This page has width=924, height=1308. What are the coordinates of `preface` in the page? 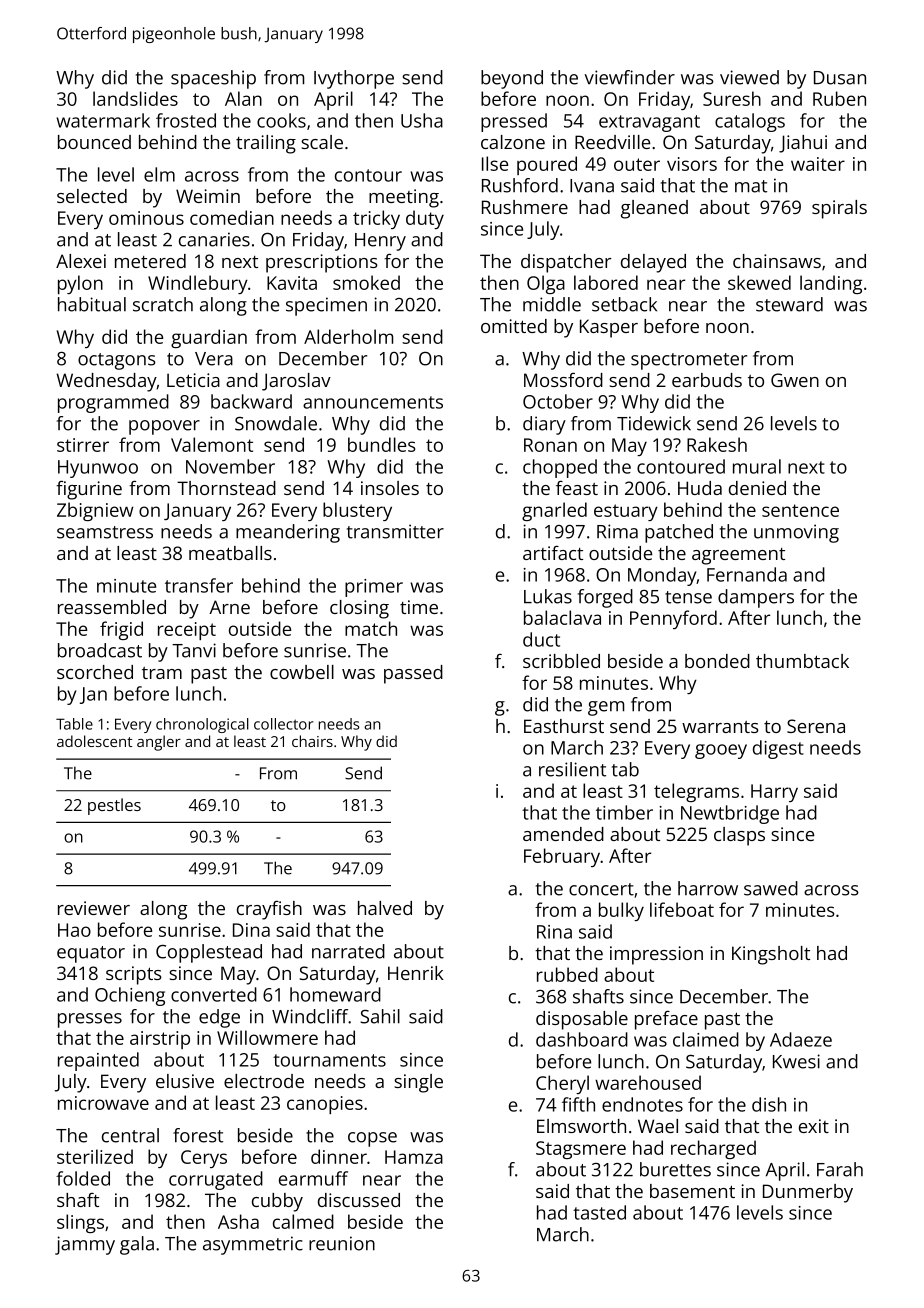 It's located at (666, 1020).
